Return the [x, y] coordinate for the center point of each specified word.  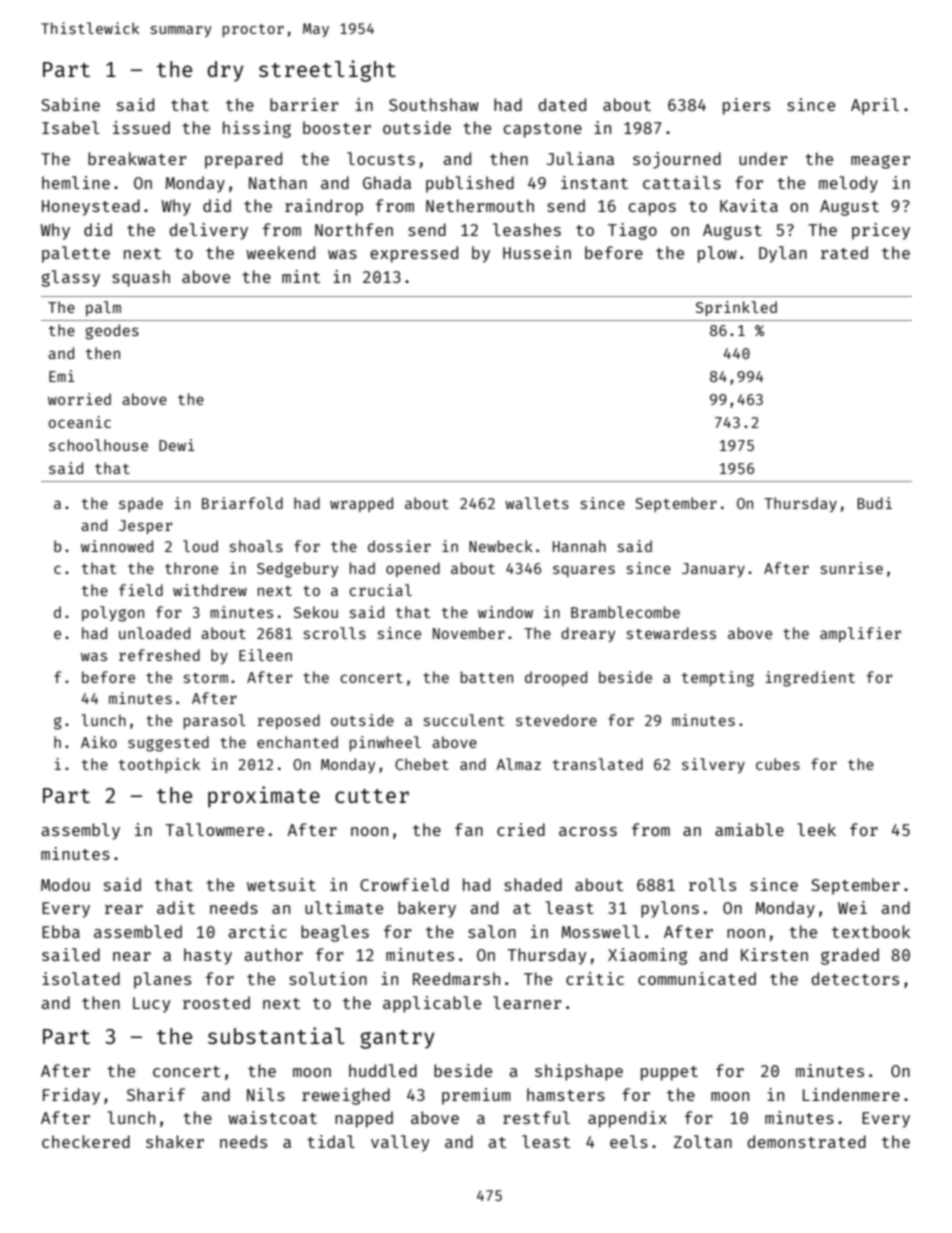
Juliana [580, 158]
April [875, 106]
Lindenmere [851, 1094]
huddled [383, 1070]
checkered [86, 1141]
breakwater [137, 158]
